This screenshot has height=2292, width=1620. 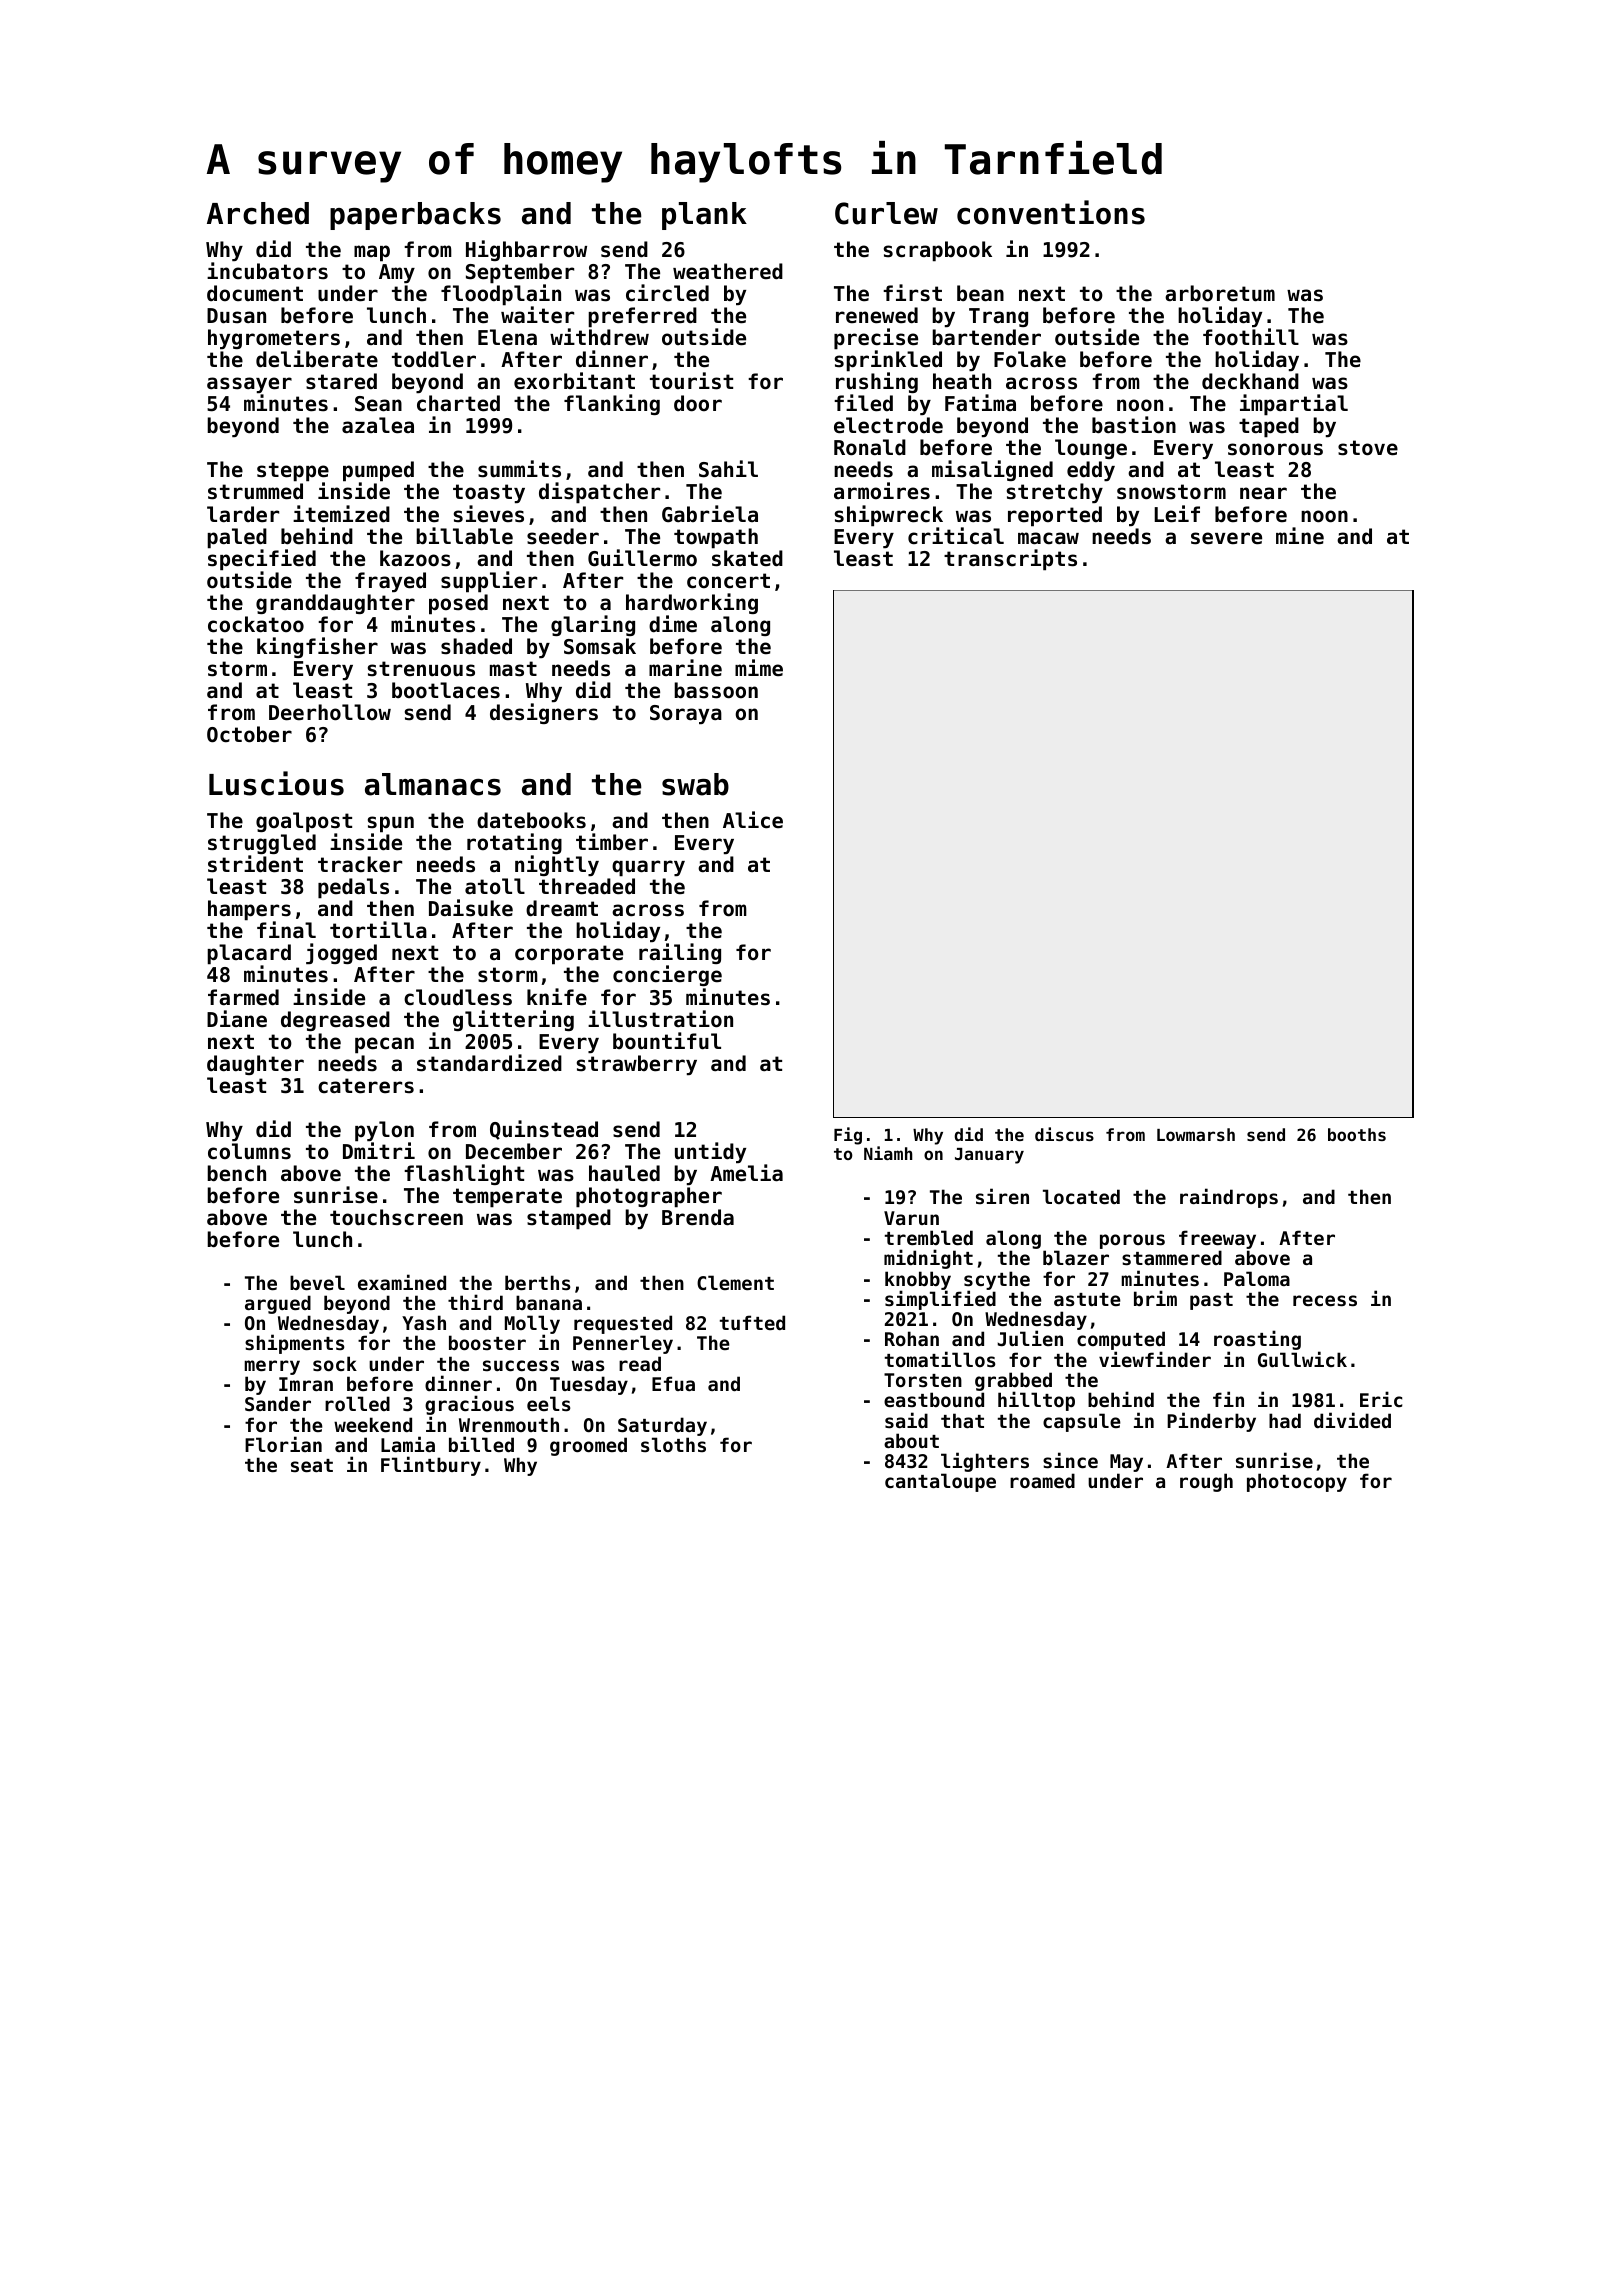 I want to click on kingfisher, so click(x=317, y=647).
